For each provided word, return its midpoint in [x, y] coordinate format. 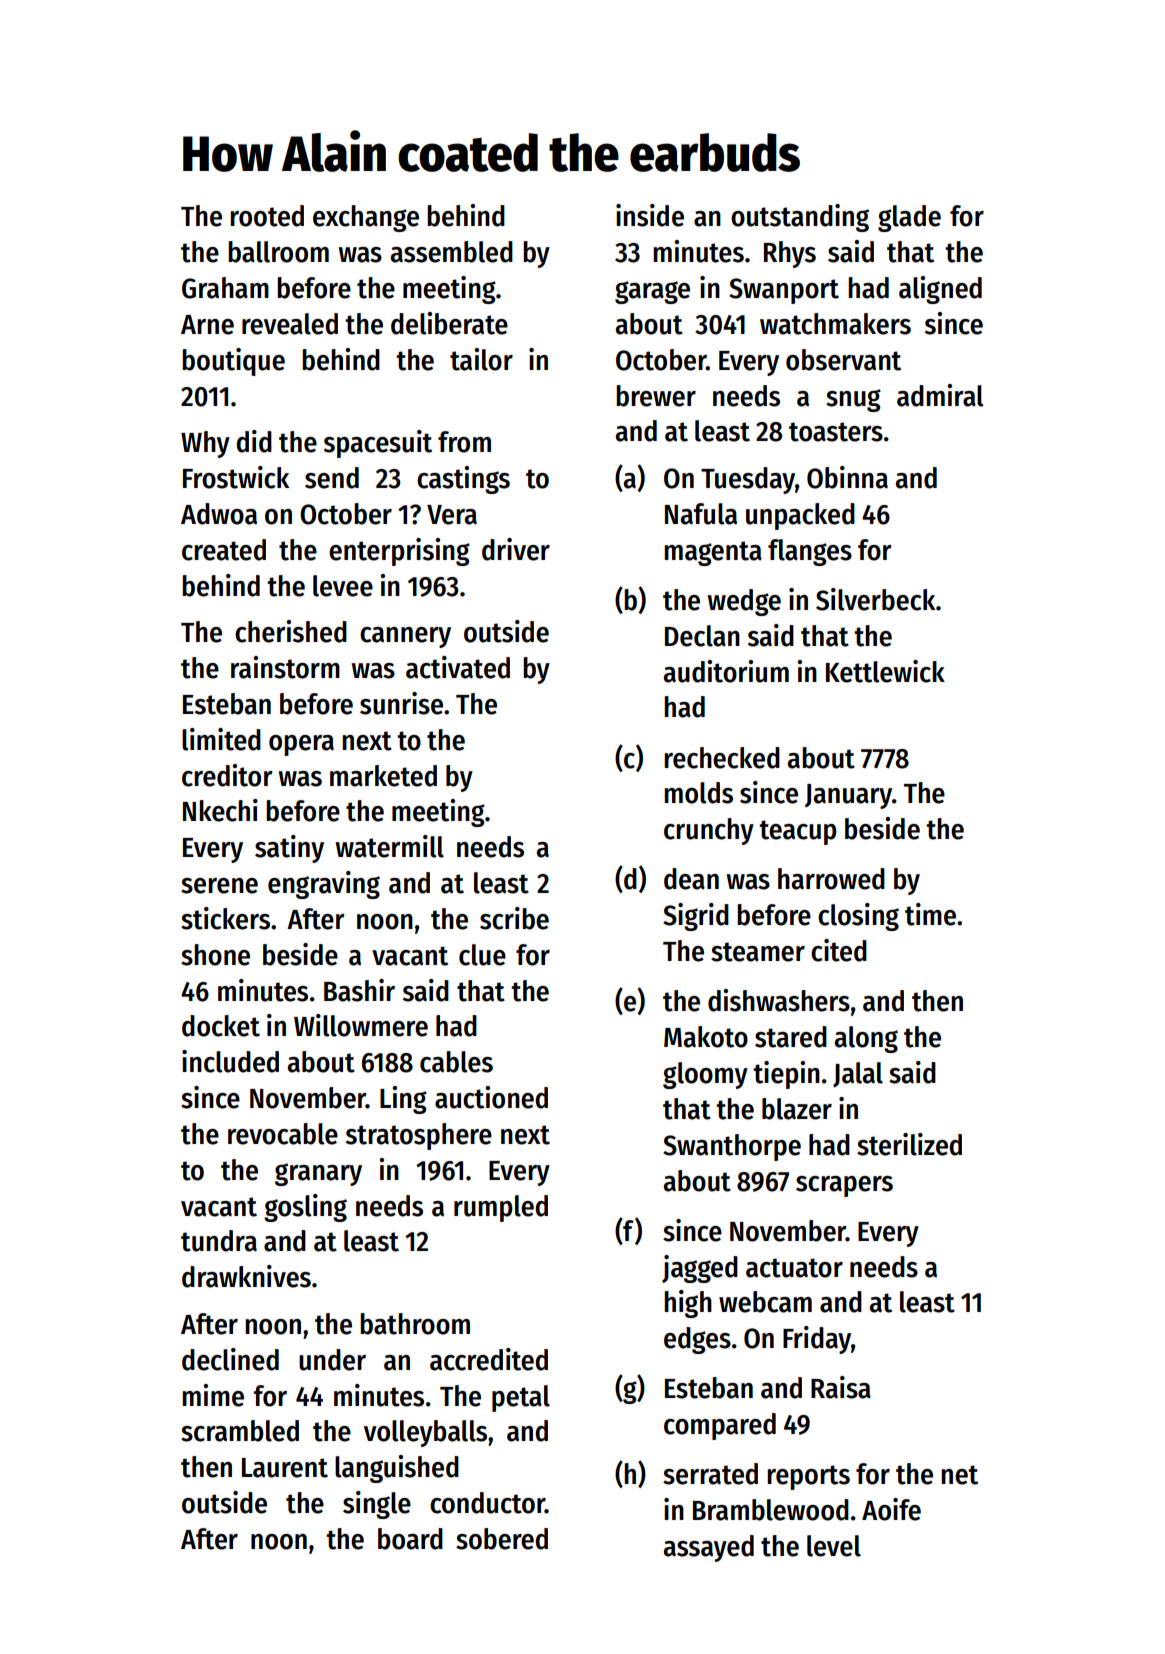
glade [909, 218]
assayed [709, 1548]
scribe [514, 918]
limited [221, 739]
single [377, 1505]
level [834, 1546]
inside [650, 215]
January [848, 796]
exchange [366, 218]
